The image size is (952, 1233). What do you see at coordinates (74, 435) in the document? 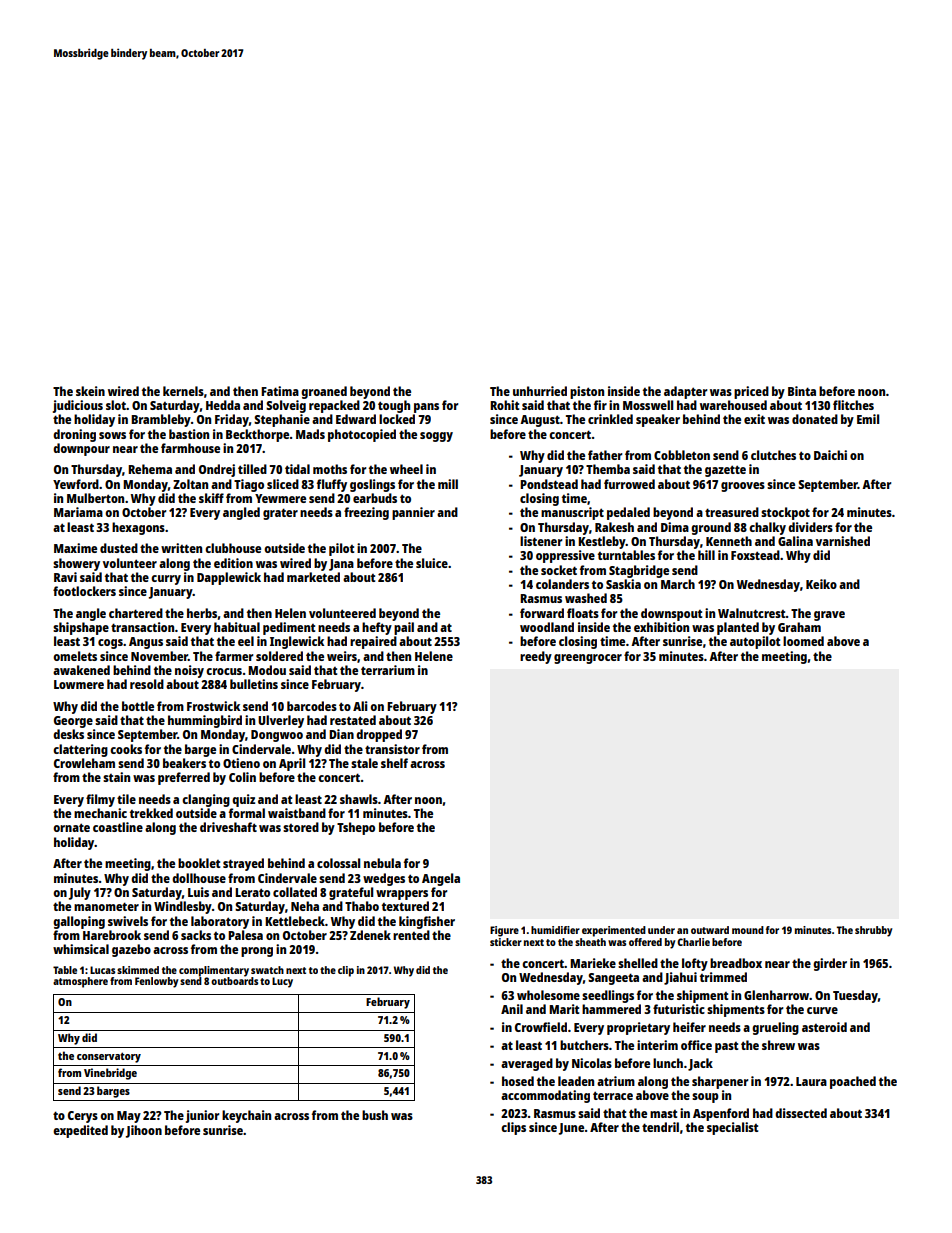
I see `droning` at bounding box center [74, 435].
